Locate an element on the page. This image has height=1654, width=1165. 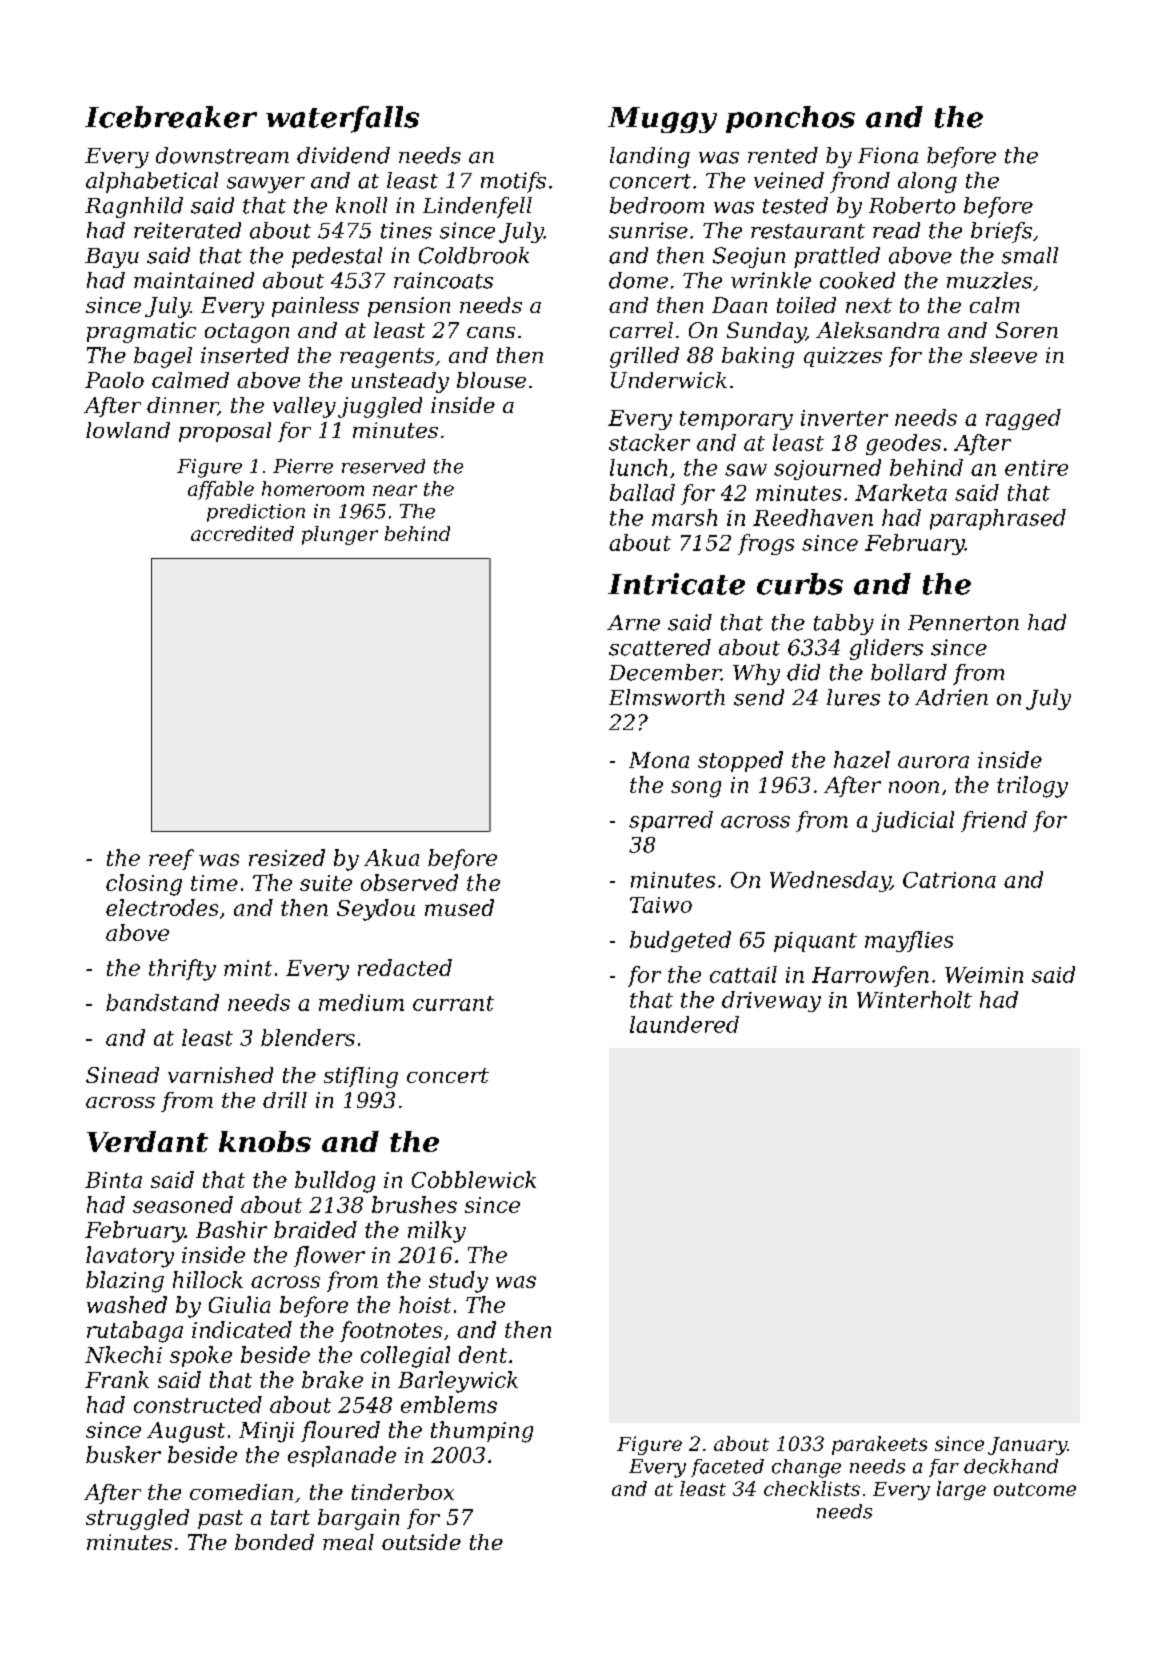
outcome is located at coordinates (1035, 1489).
